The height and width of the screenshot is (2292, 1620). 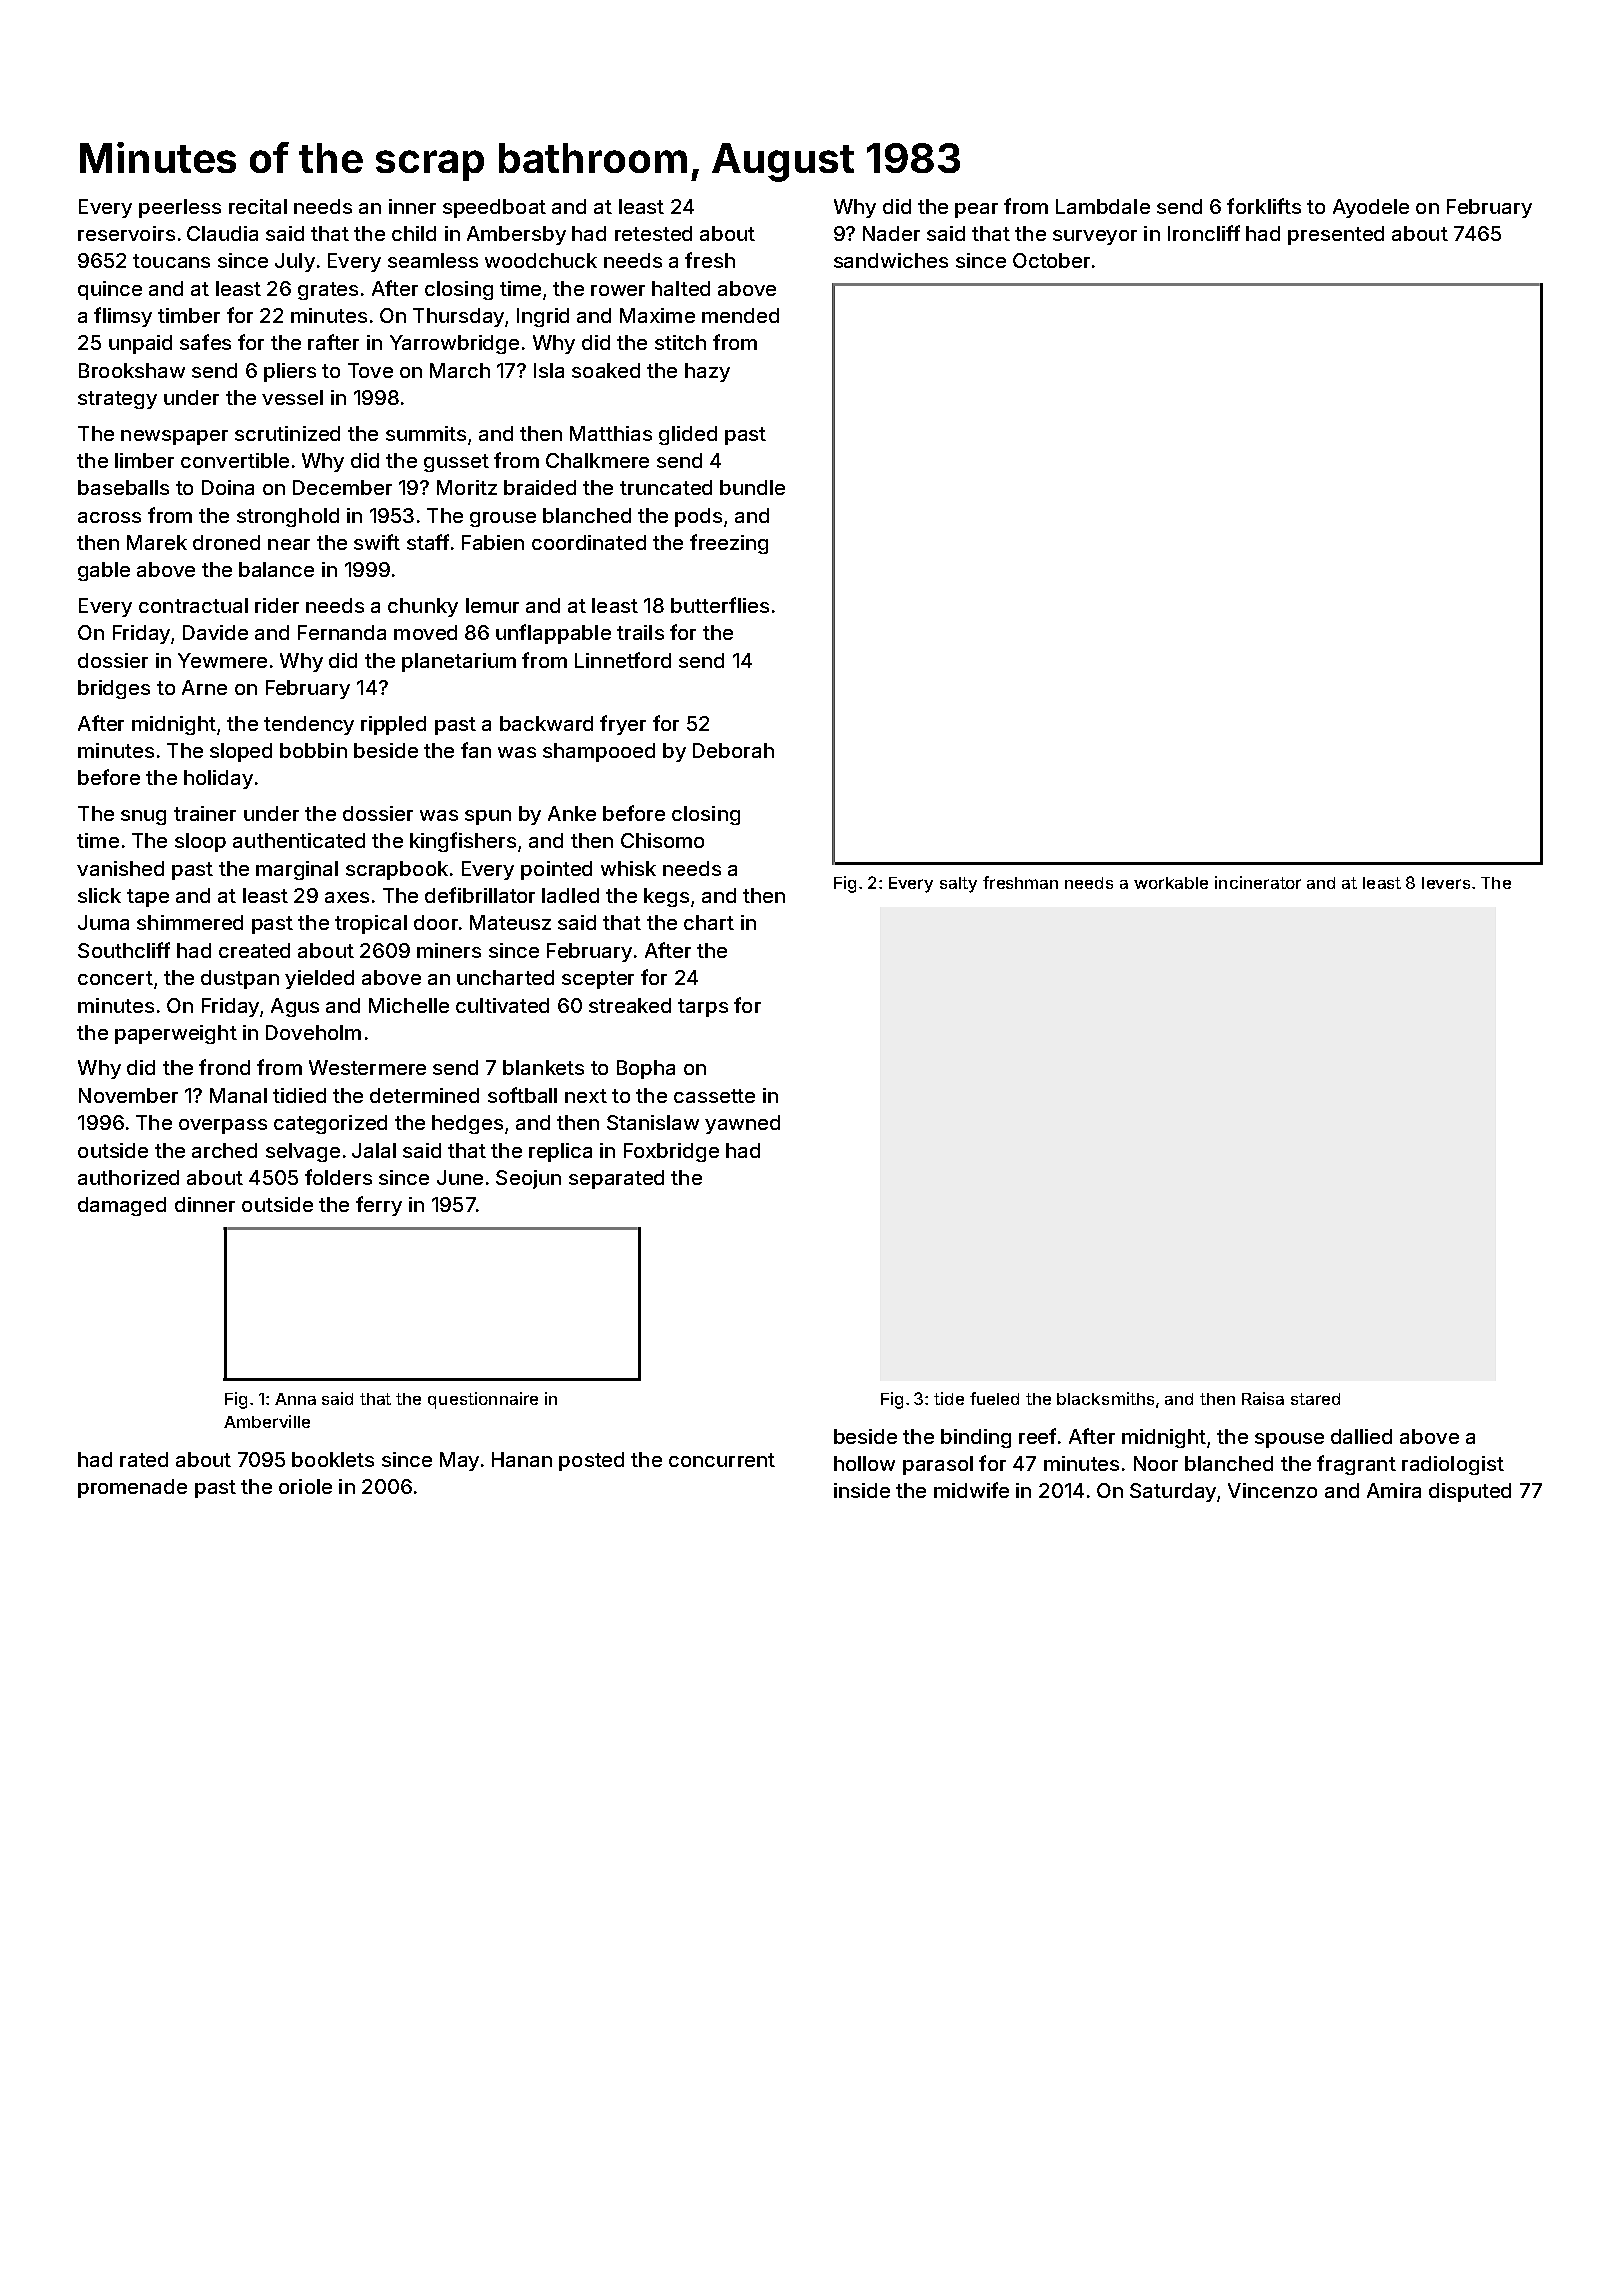 What do you see at coordinates (1336, 235) in the screenshot?
I see `presented` at bounding box center [1336, 235].
